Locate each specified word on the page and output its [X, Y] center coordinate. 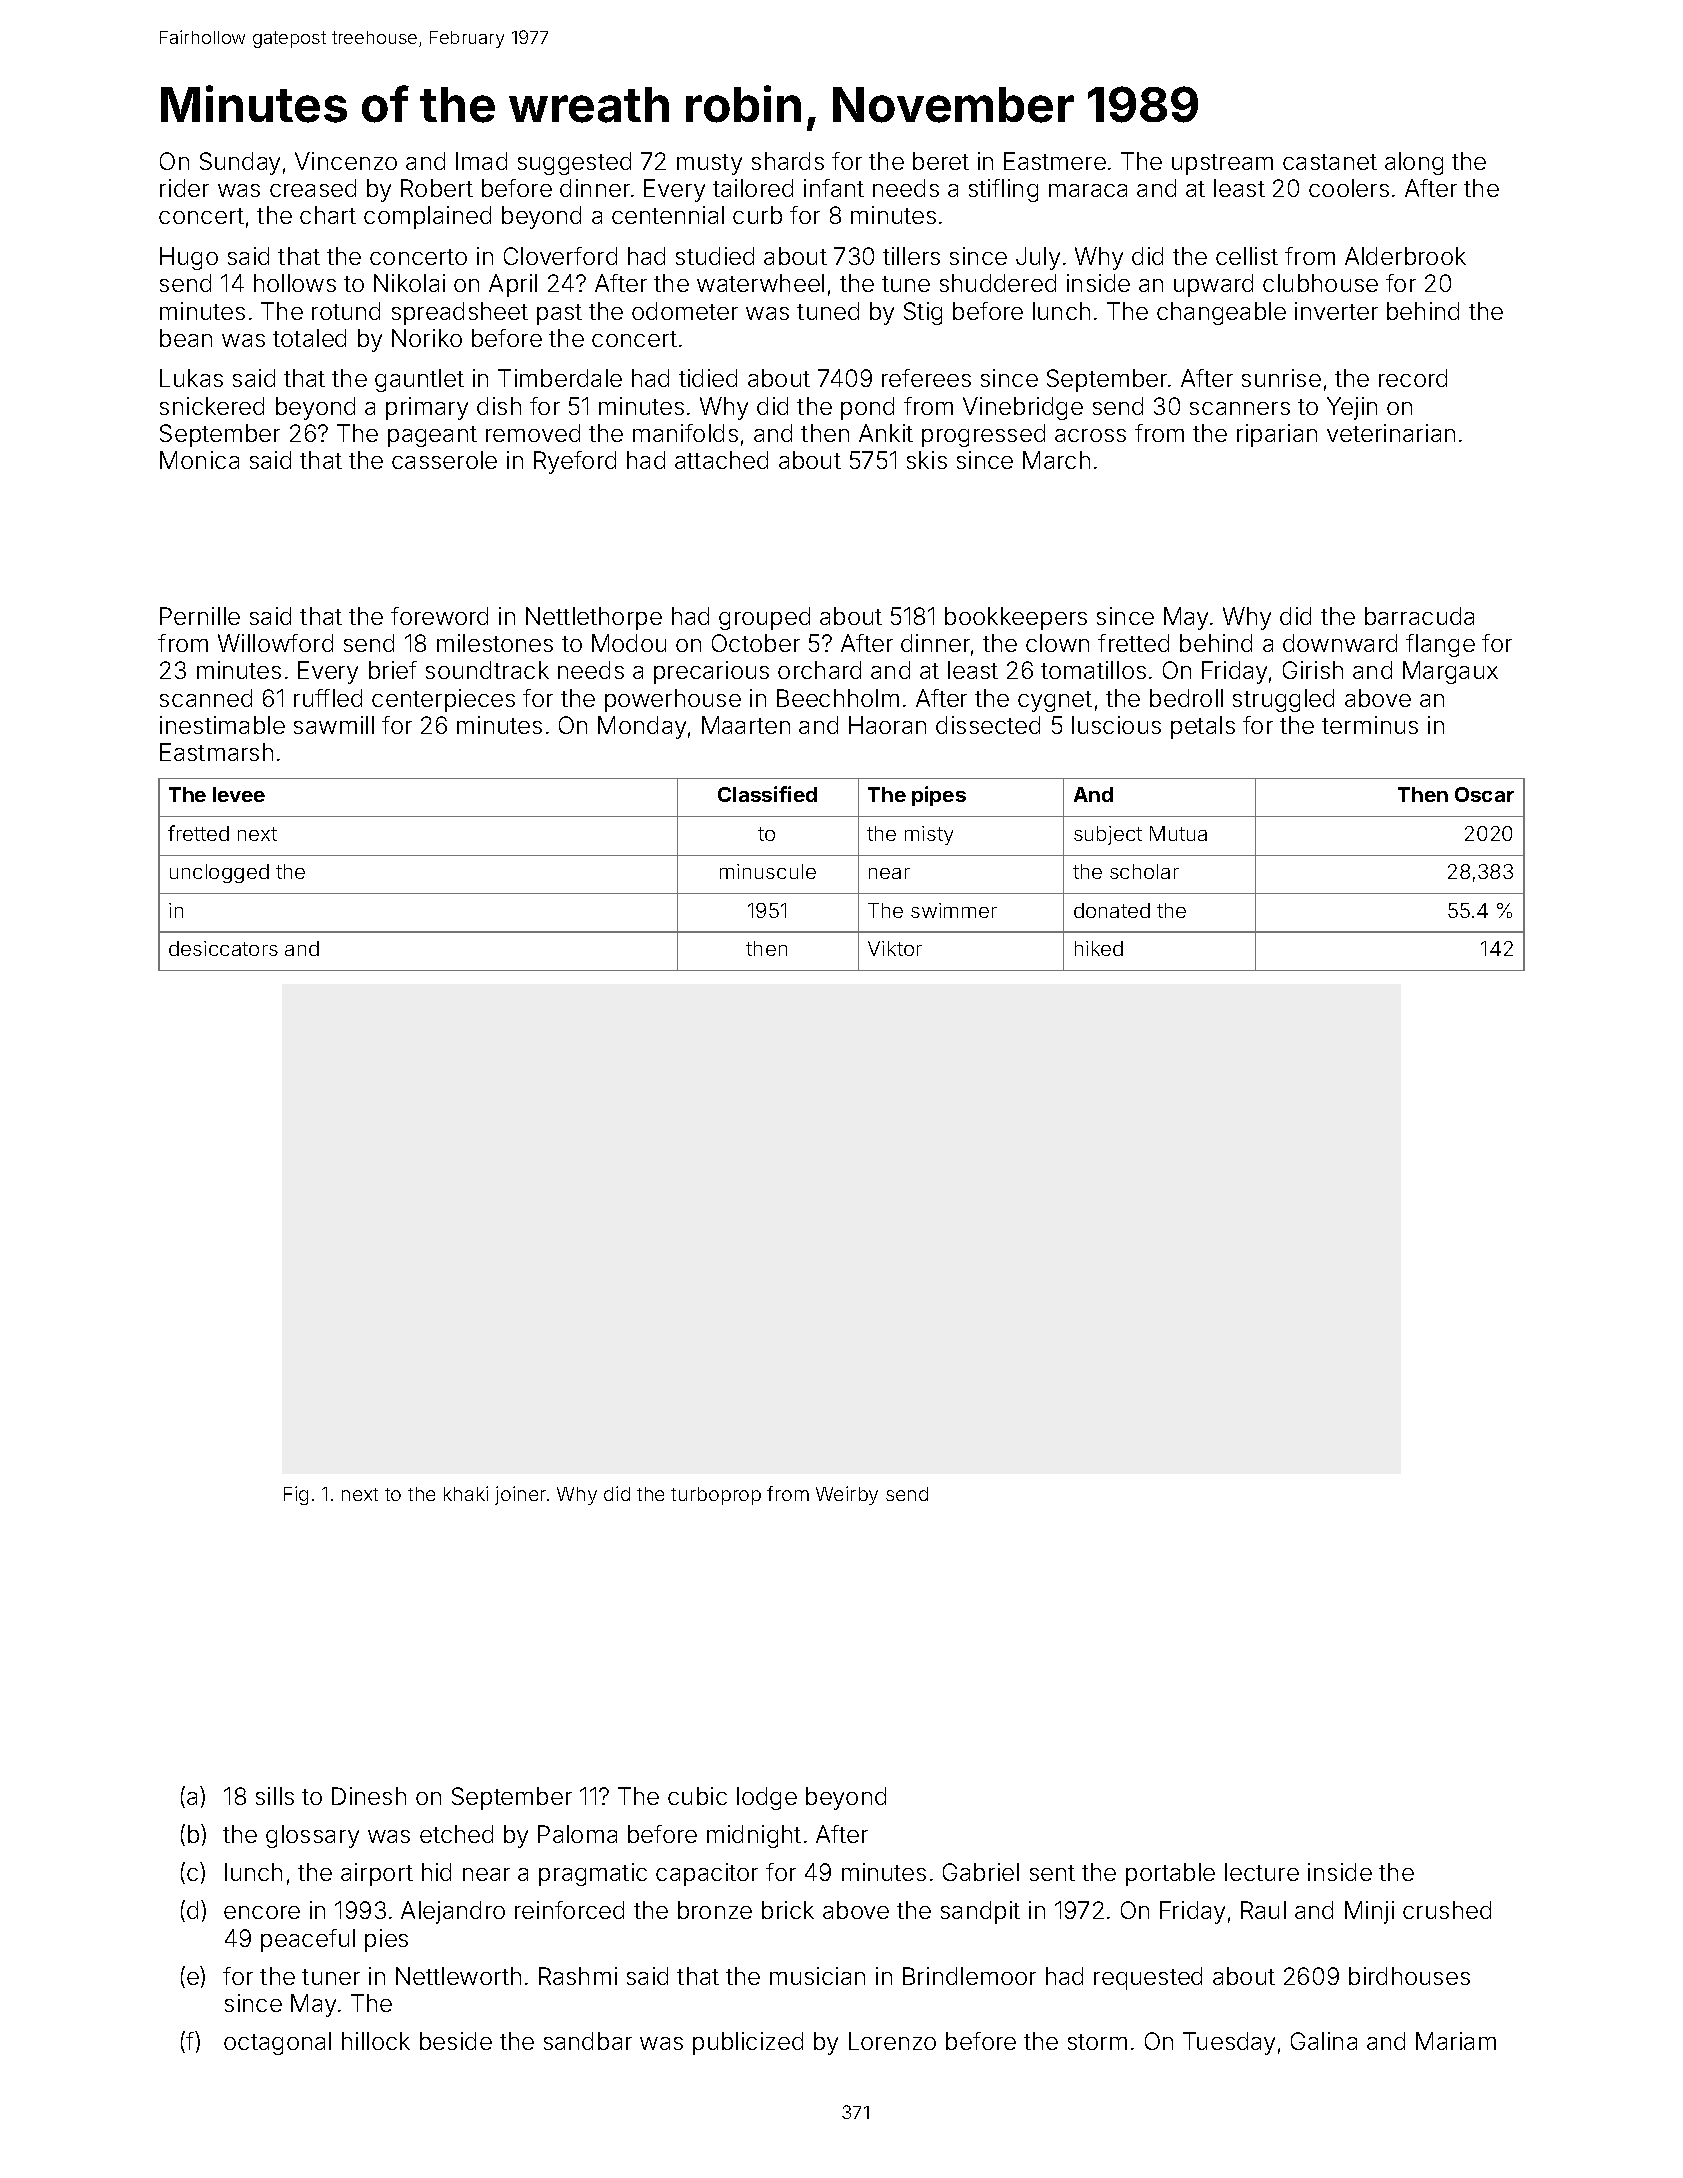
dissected [988, 725]
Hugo [189, 258]
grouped [764, 618]
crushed [1447, 1910]
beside [456, 2041]
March [1056, 460]
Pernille [200, 616]
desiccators [223, 948]
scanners [1240, 408]
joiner [520, 1495]
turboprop [716, 1496]
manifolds [685, 433]
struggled [1283, 700]
